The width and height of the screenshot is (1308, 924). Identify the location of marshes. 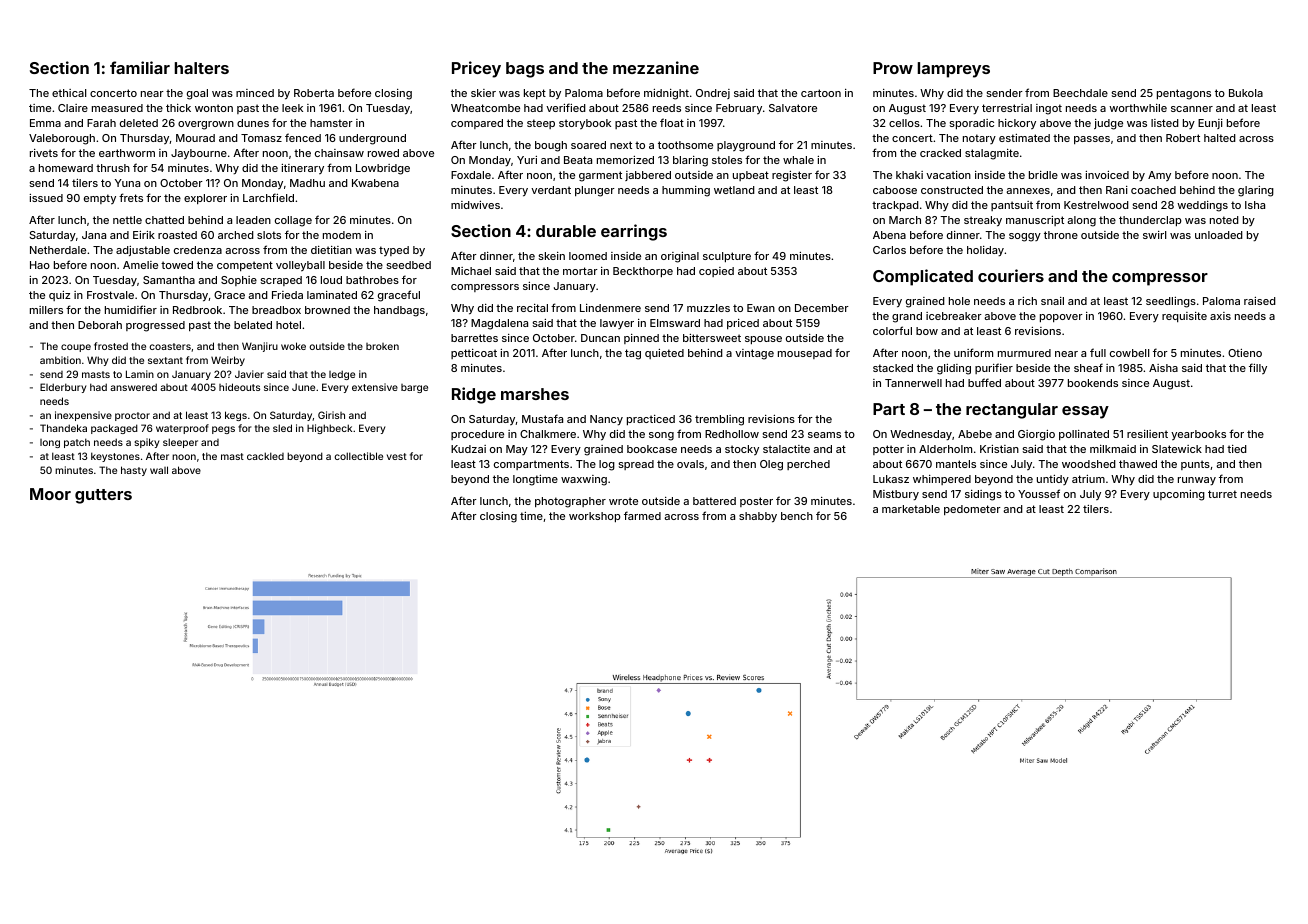
(535, 394).
